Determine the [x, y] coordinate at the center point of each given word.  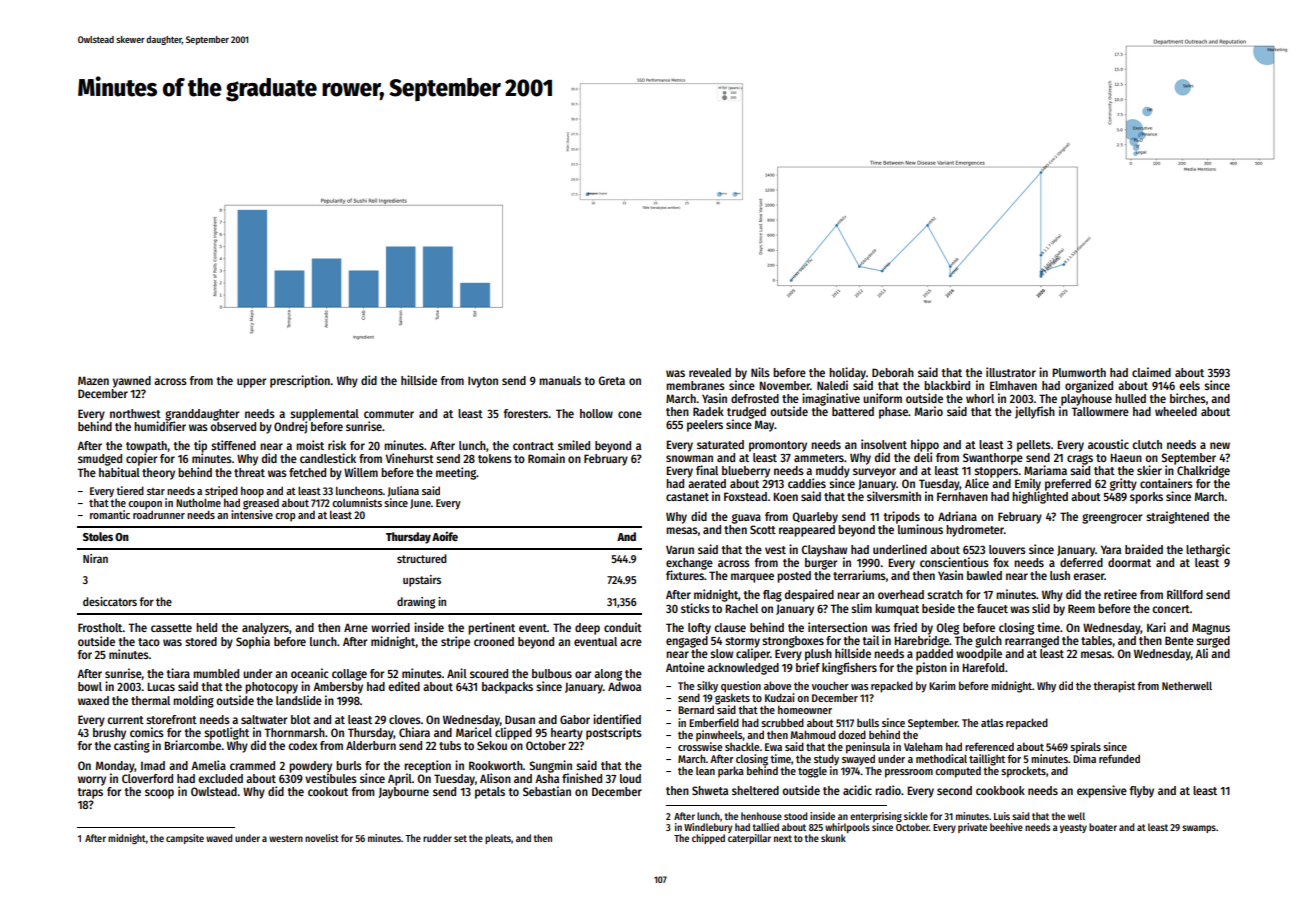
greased [261, 504]
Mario [929, 411]
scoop [159, 794]
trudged [746, 413]
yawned [132, 382]
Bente [1179, 640]
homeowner [805, 709]
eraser [1089, 576]
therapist [1114, 687]
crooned [494, 641]
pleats [498, 839]
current [125, 720]
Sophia [253, 642]
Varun [680, 549]
